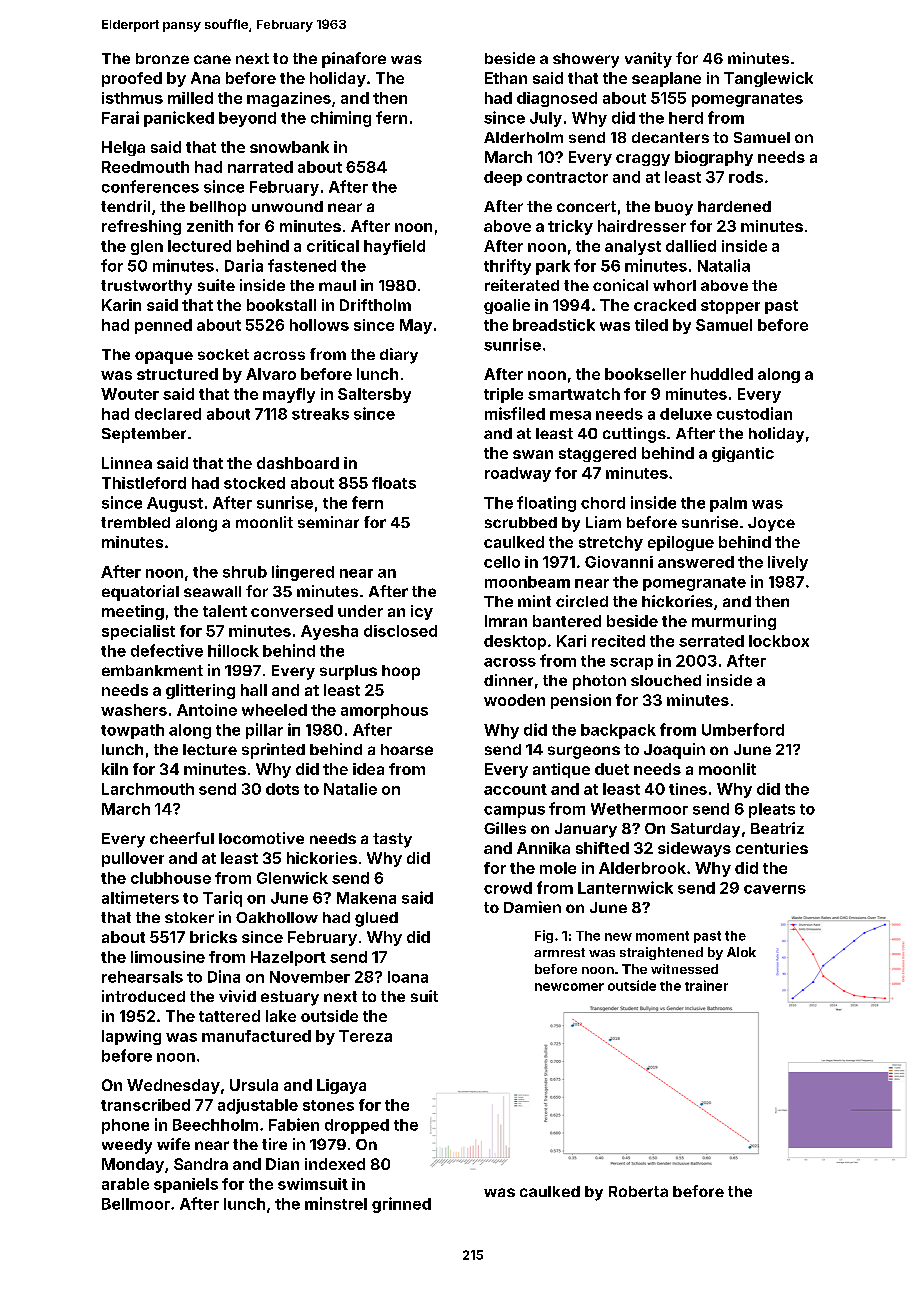 The image size is (924, 1308). What do you see at coordinates (125, 206) in the image?
I see `tendril` at bounding box center [125, 206].
